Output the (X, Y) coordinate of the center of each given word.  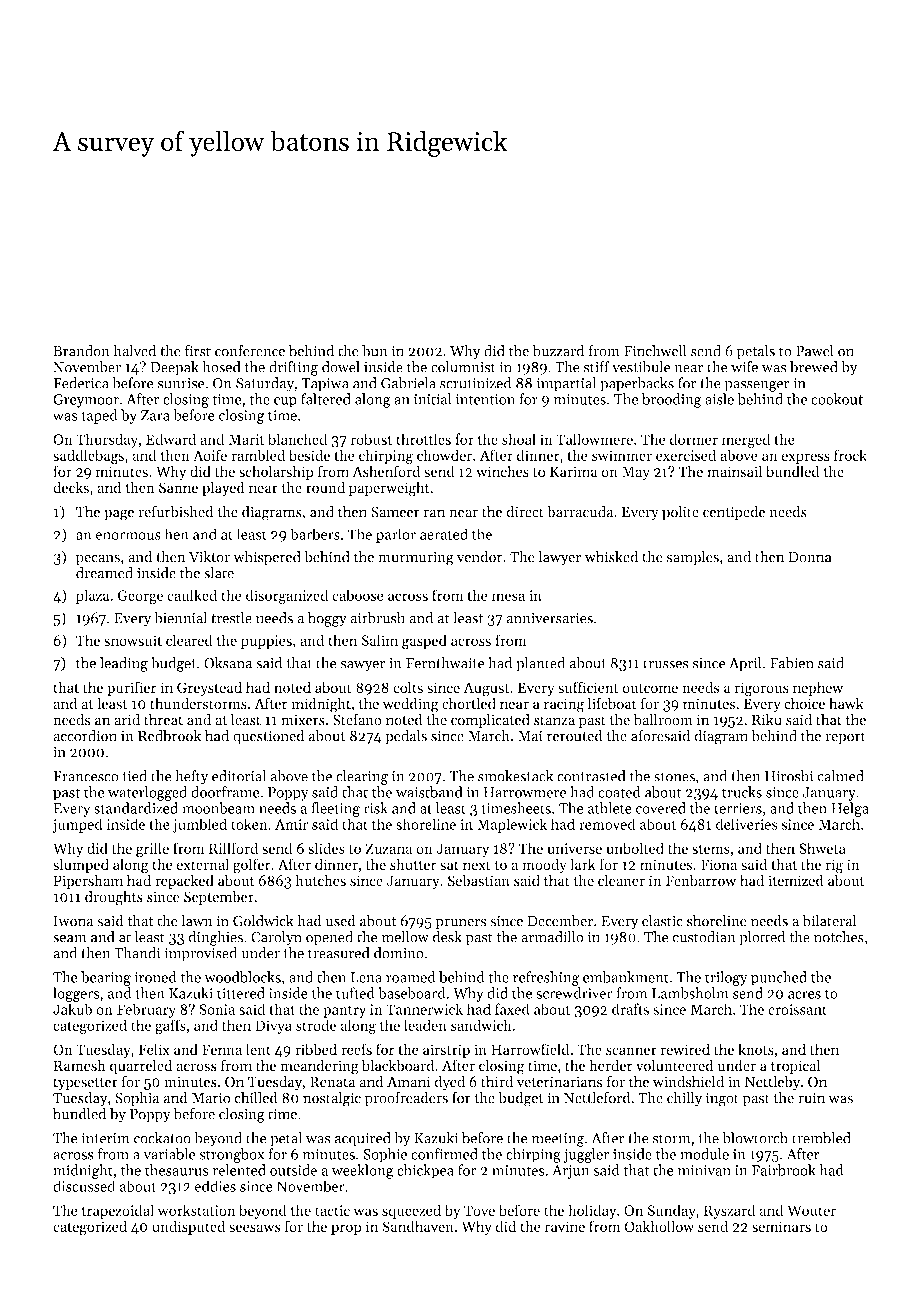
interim (105, 1138)
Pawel (815, 351)
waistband (429, 792)
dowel (340, 367)
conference (250, 351)
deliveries (746, 824)
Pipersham (88, 881)
